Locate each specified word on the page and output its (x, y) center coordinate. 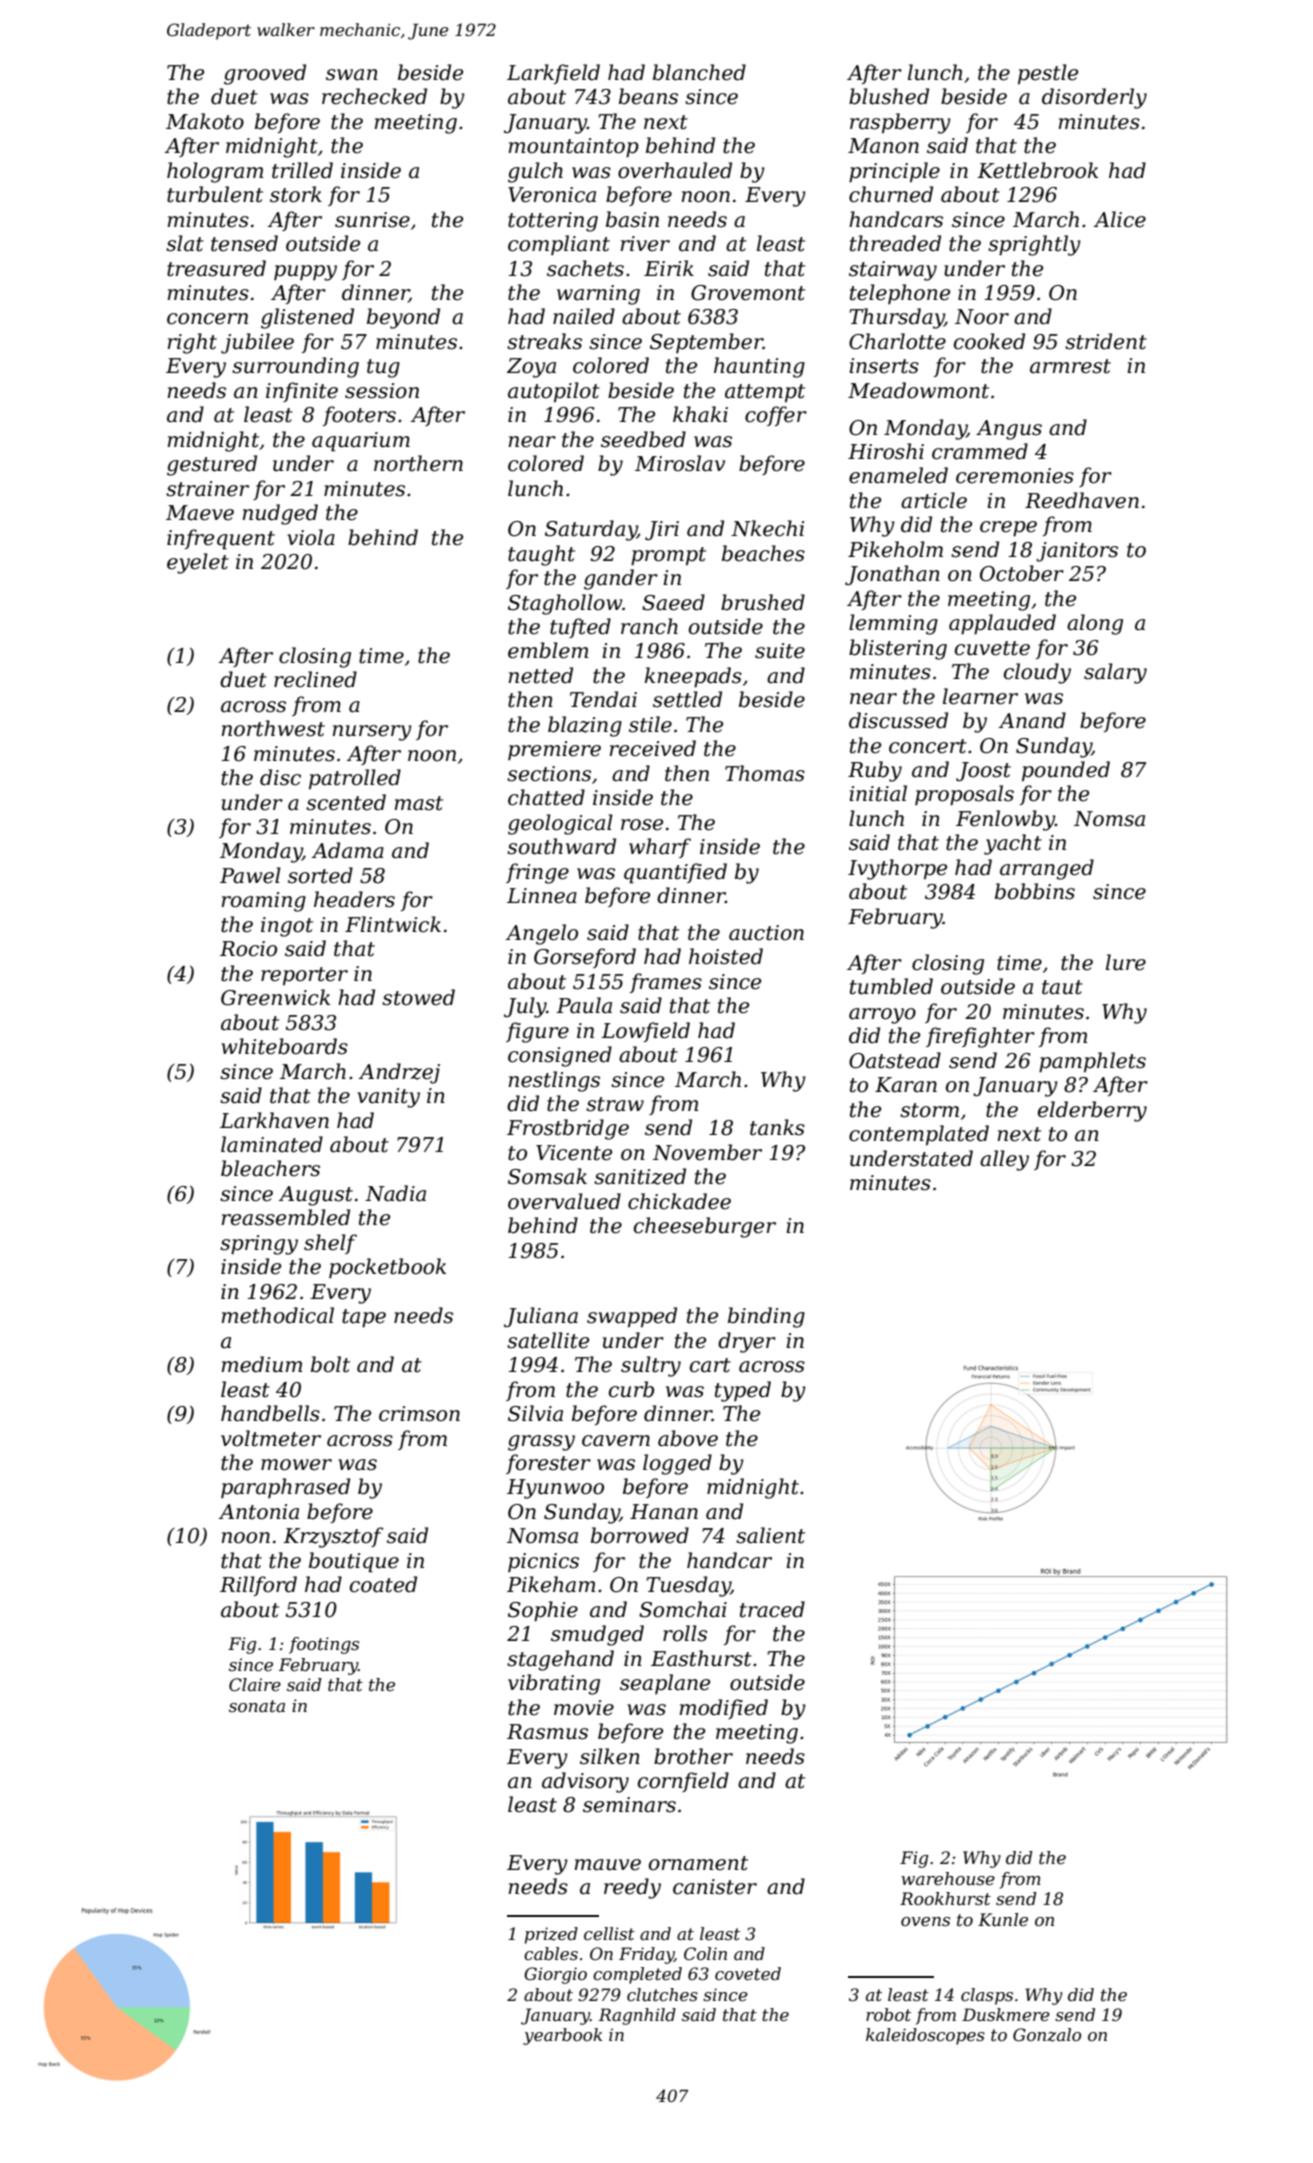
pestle (1048, 74)
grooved (265, 74)
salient (770, 1535)
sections (549, 774)
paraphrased (285, 1488)
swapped (632, 1317)
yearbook (563, 2036)
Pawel (250, 875)
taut (1062, 987)
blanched (699, 72)
